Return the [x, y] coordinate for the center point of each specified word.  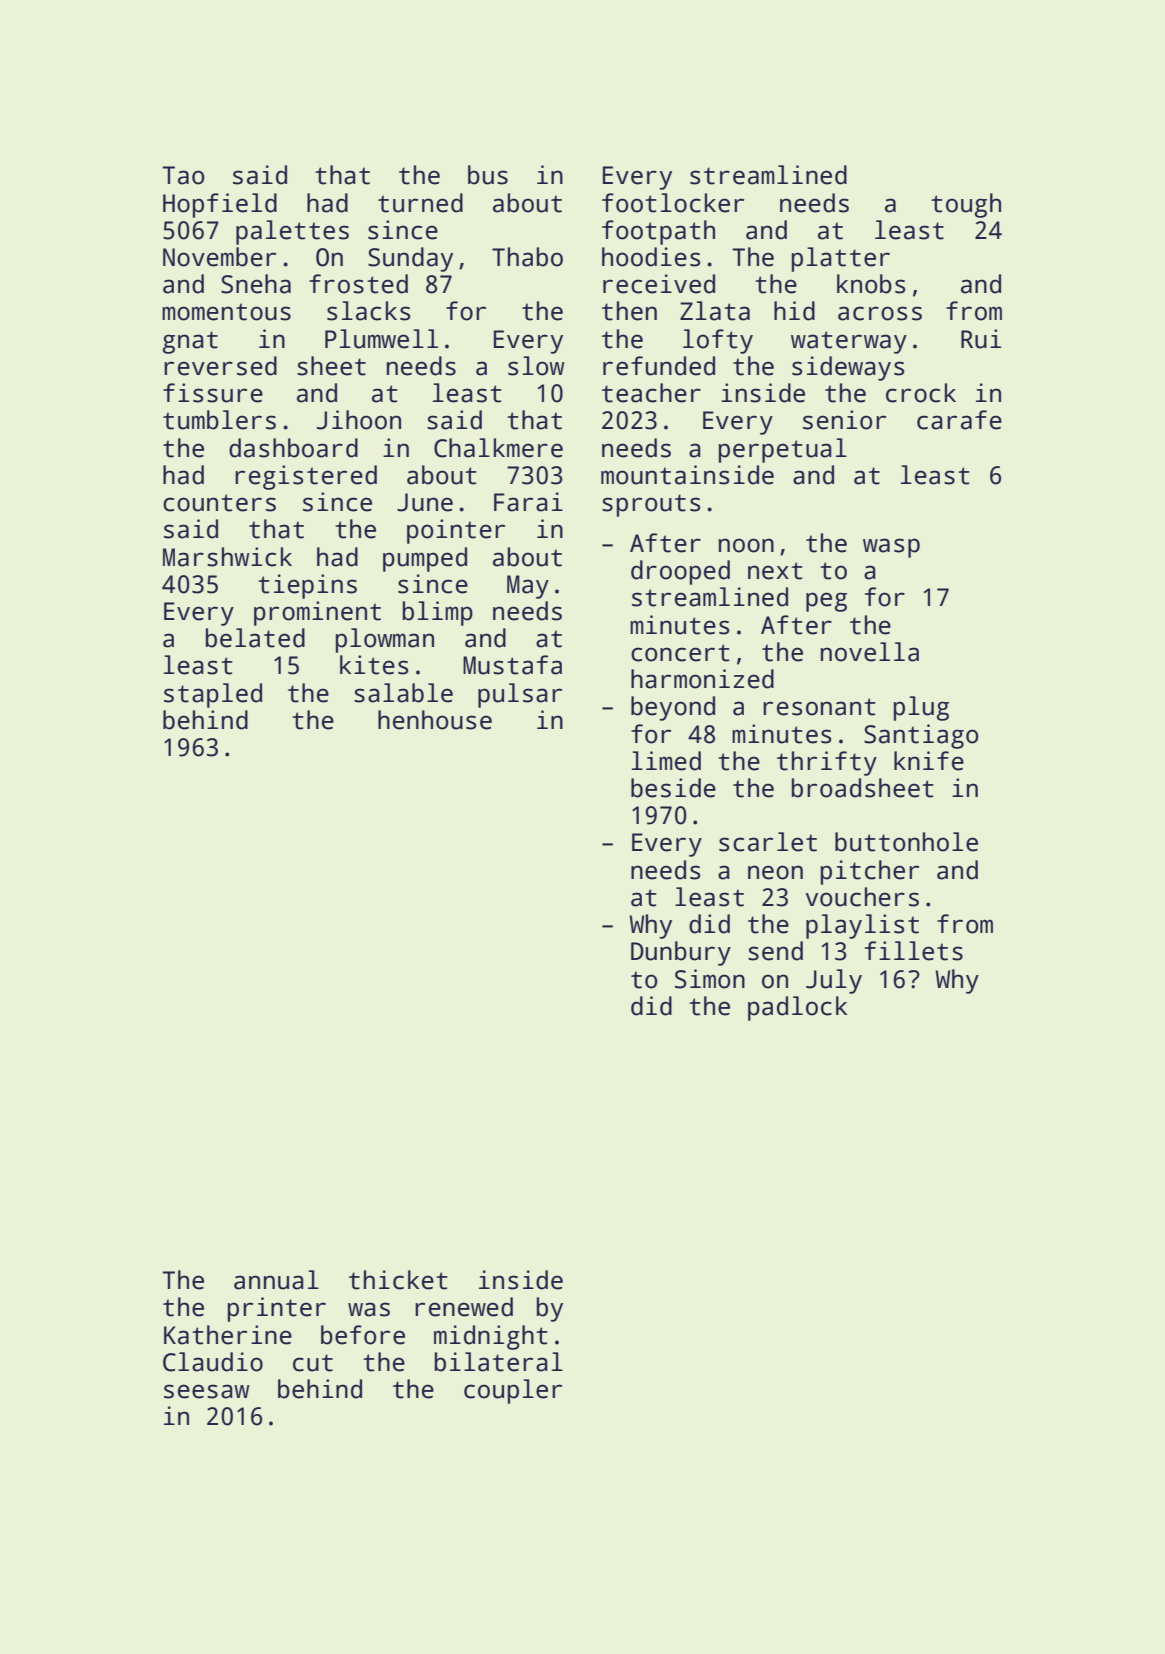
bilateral [499, 1362]
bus [488, 175]
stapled [213, 695]
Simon [710, 979]
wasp [891, 548]
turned [420, 203]
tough [966, 205]
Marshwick [227, 557]
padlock [797, 1008]
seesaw [207, 1391]
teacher [651, 393]
